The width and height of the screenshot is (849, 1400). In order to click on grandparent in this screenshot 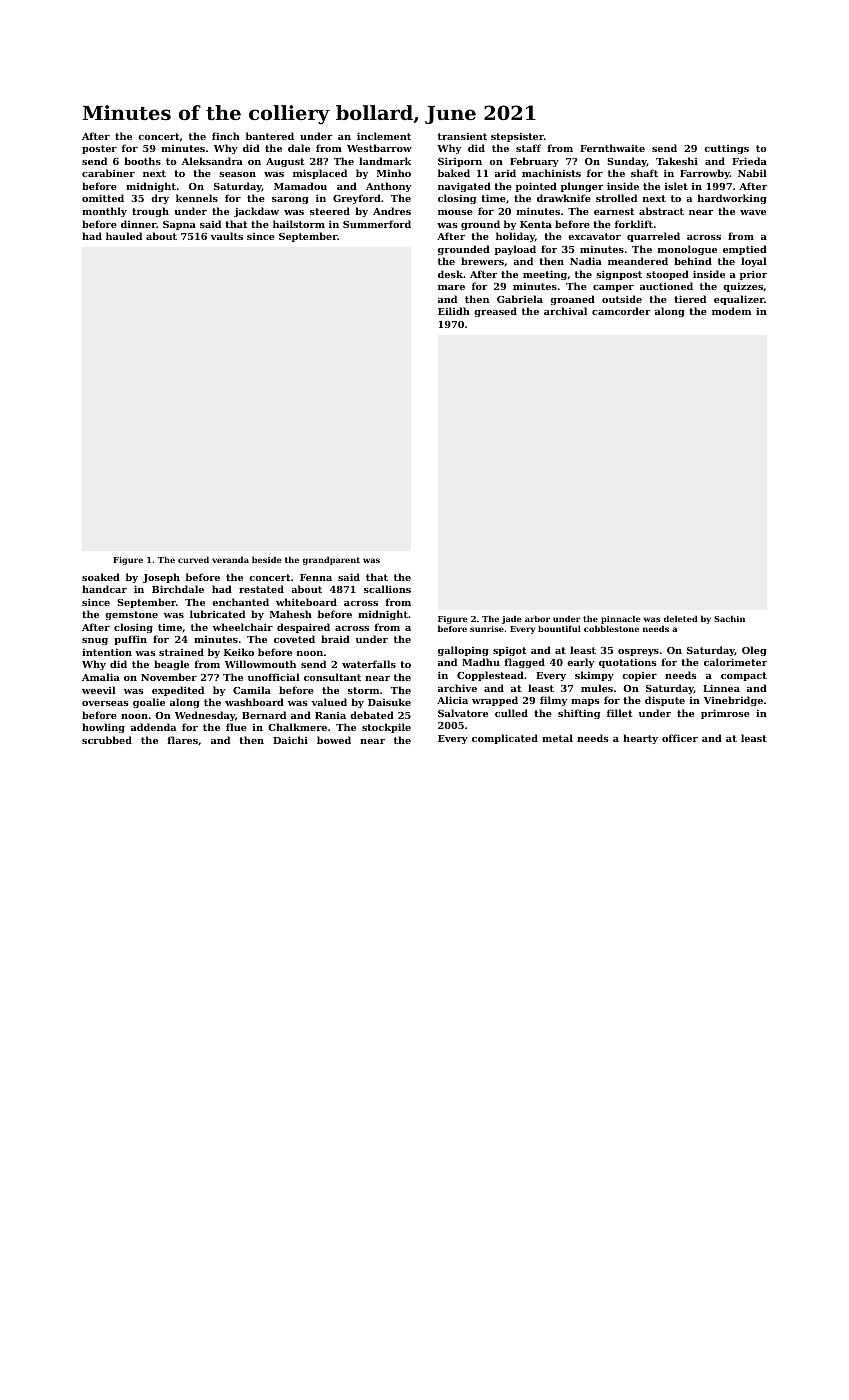, I will do `click(331, 560)`.
